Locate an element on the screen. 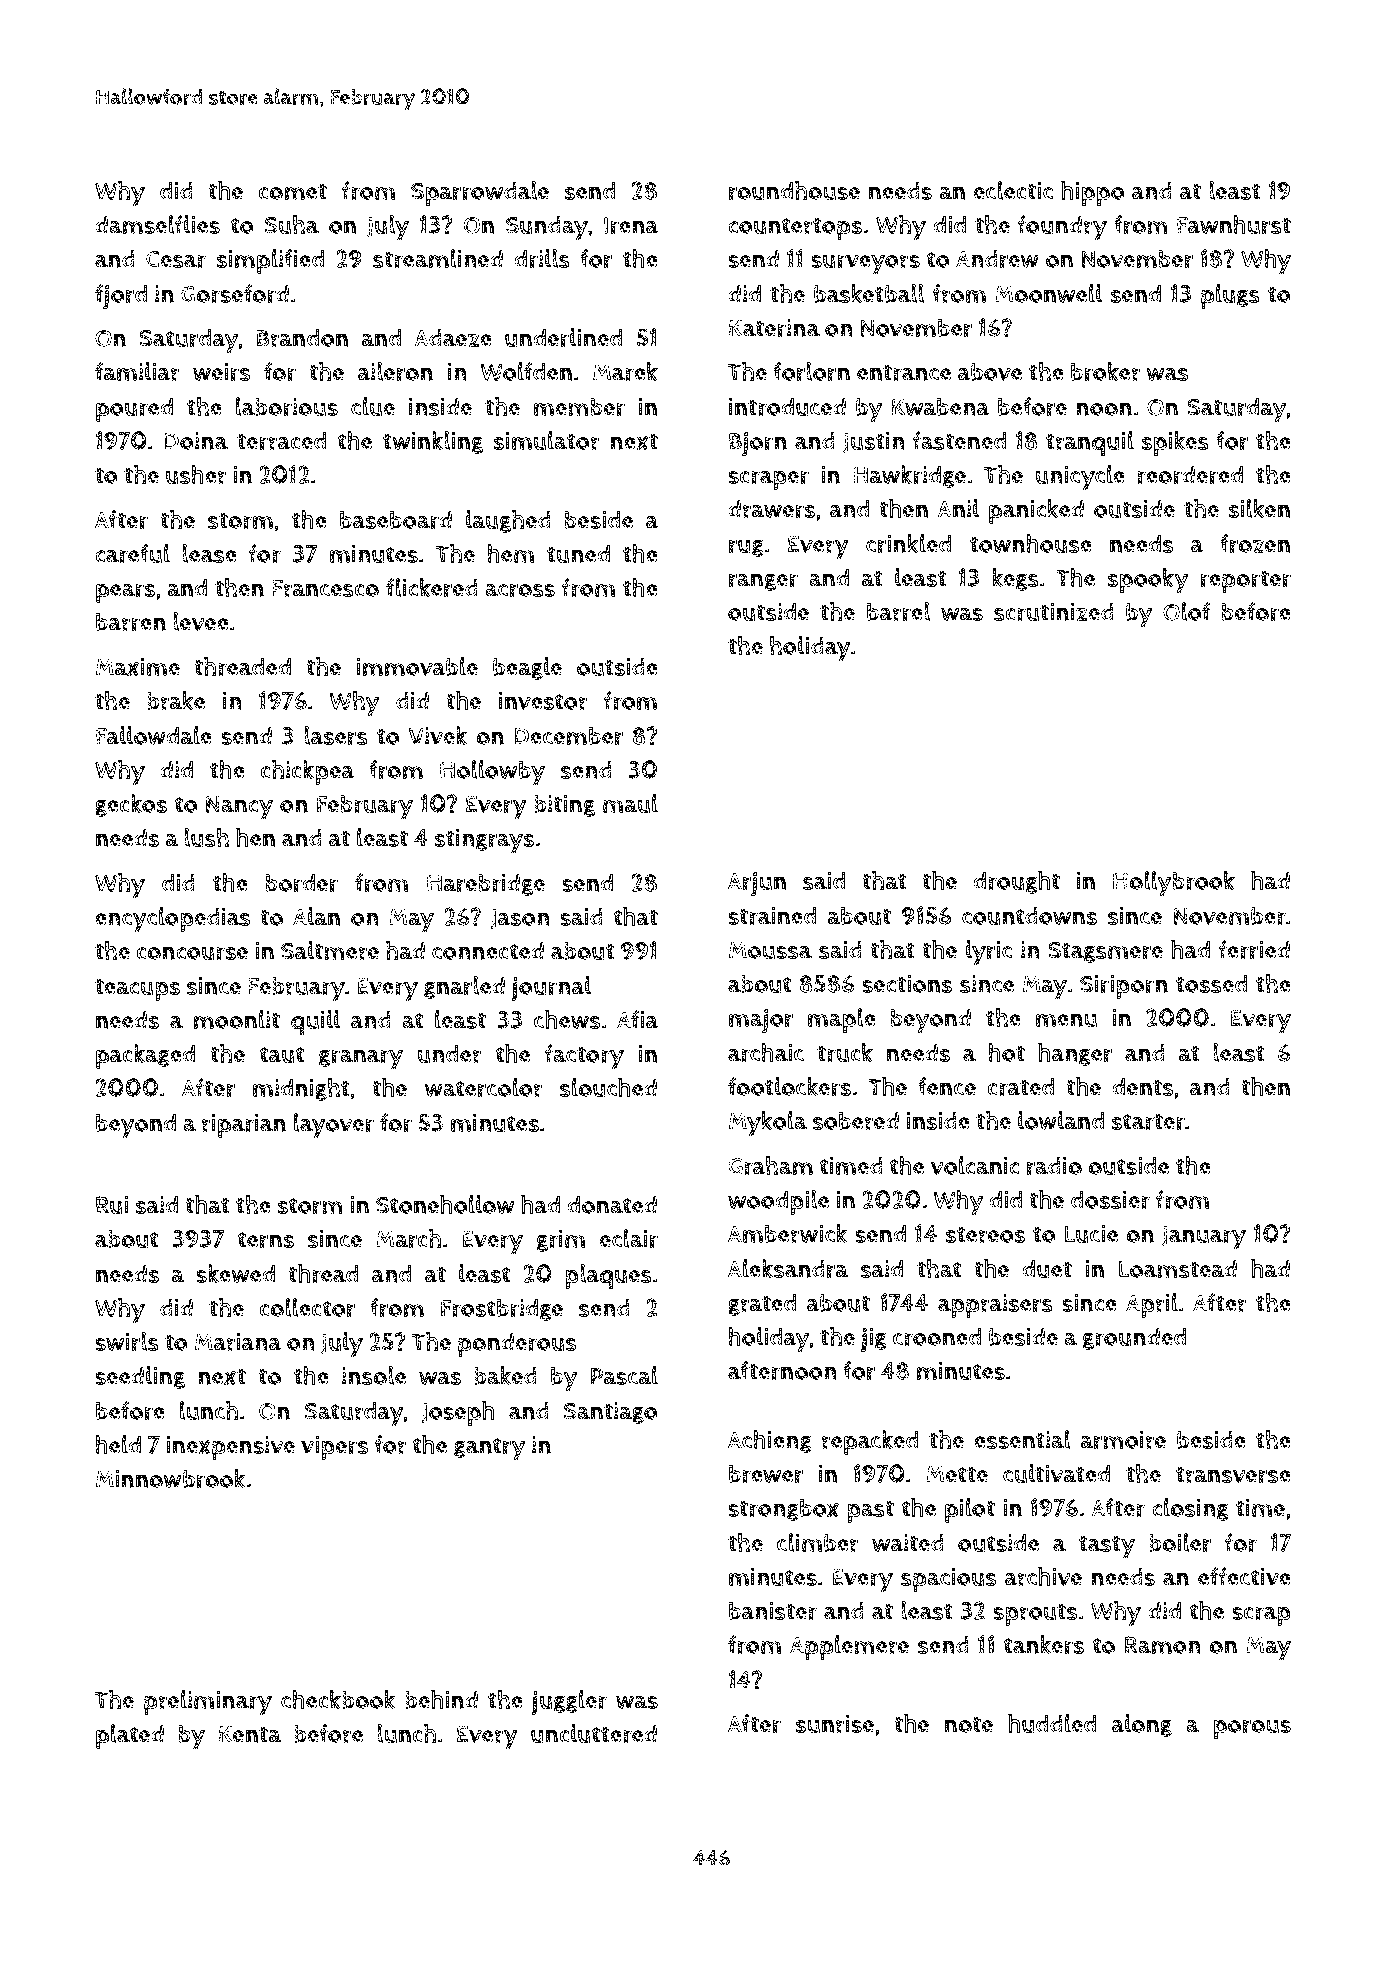 The height and width of the screenshot is (1969, 1386). gantry is located at coordinates (489, 1449).
